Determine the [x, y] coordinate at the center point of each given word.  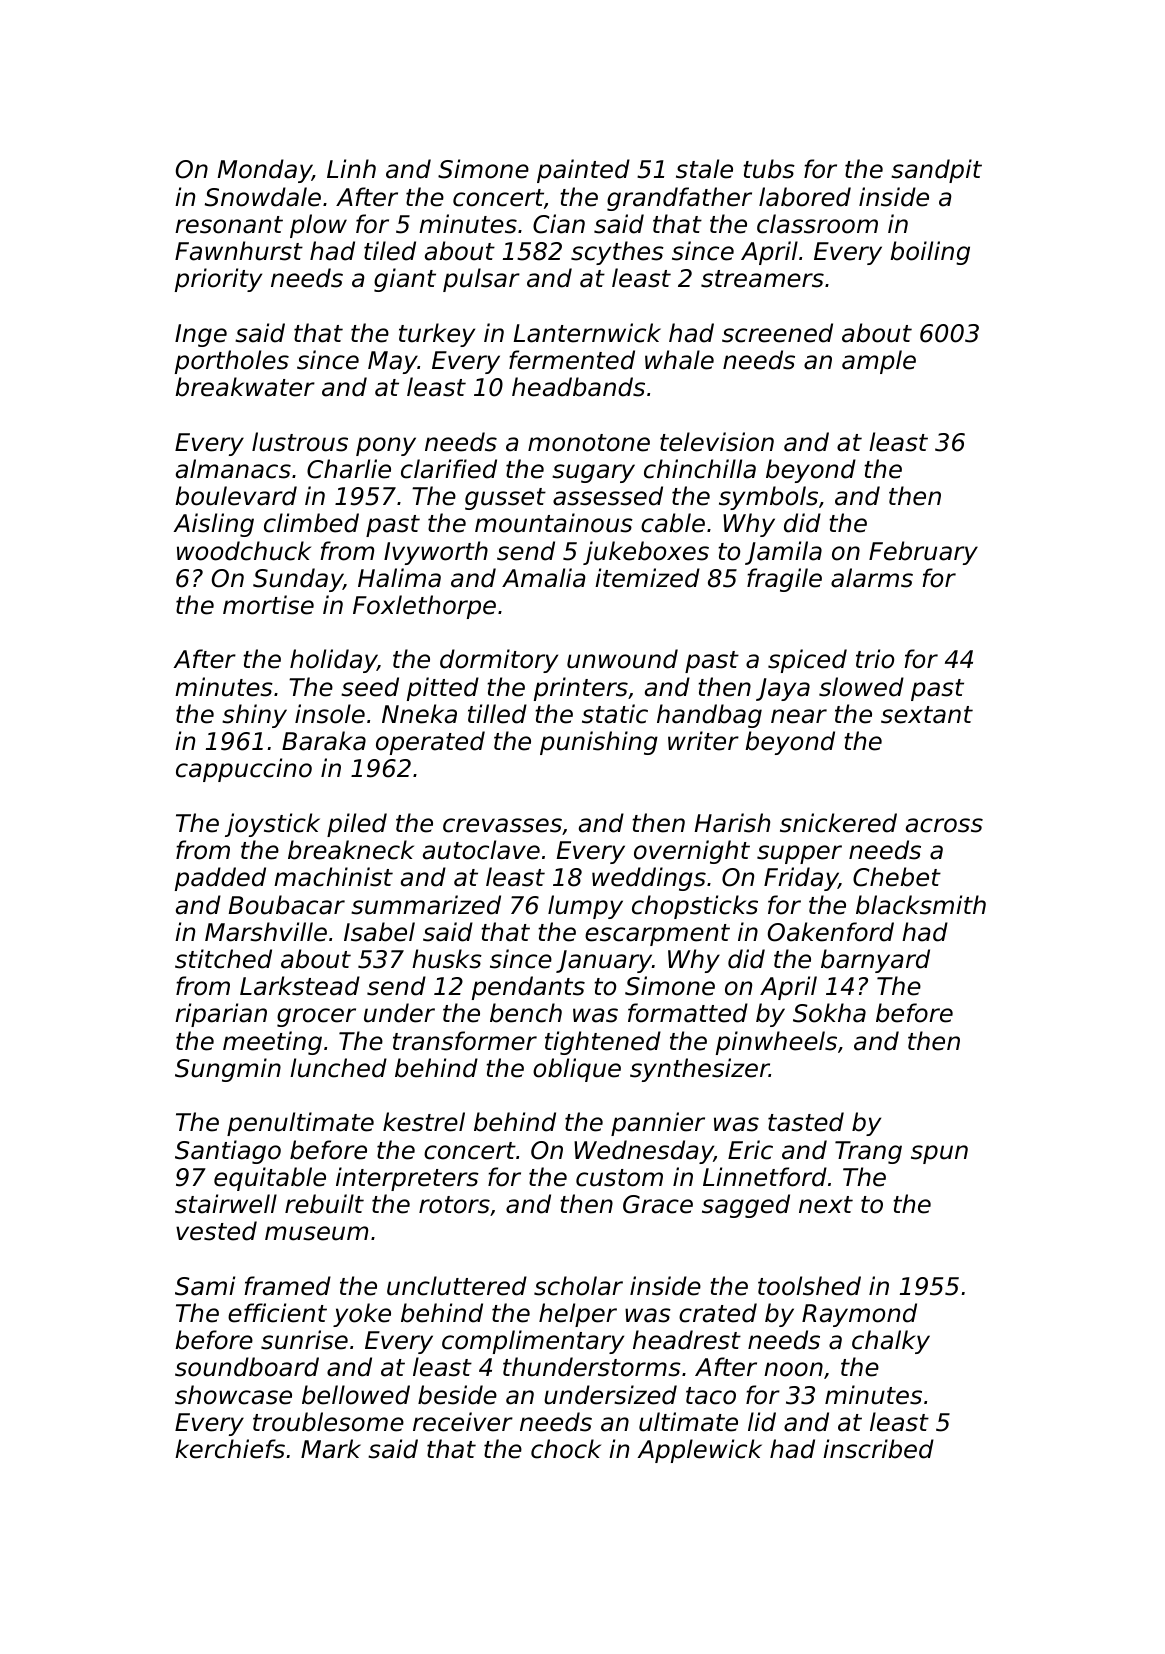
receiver [463, 1422]
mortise [268, 605]
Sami [205, 1286]
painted [583, 171]
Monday [265, 171]
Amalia [544, 578]
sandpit [936, 171]
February [923, 553]
